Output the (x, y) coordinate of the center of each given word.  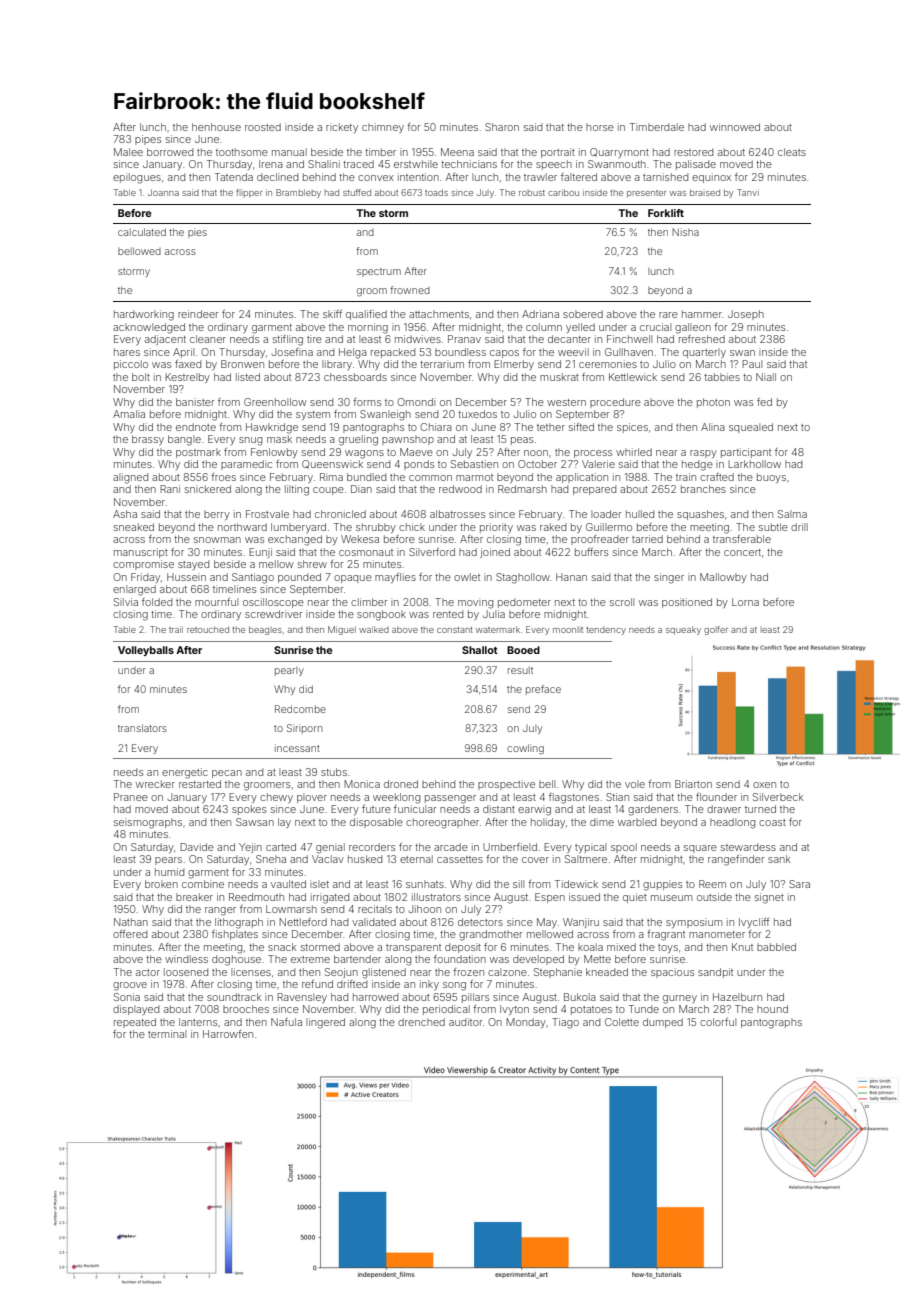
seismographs (148, 823)
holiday (548, 823)
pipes (148, 140)
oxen (764, 785)
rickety (342, 128)
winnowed (735, 127)
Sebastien (474, 464)
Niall (766, 377)
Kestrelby (187, 378)
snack (282, 947)
